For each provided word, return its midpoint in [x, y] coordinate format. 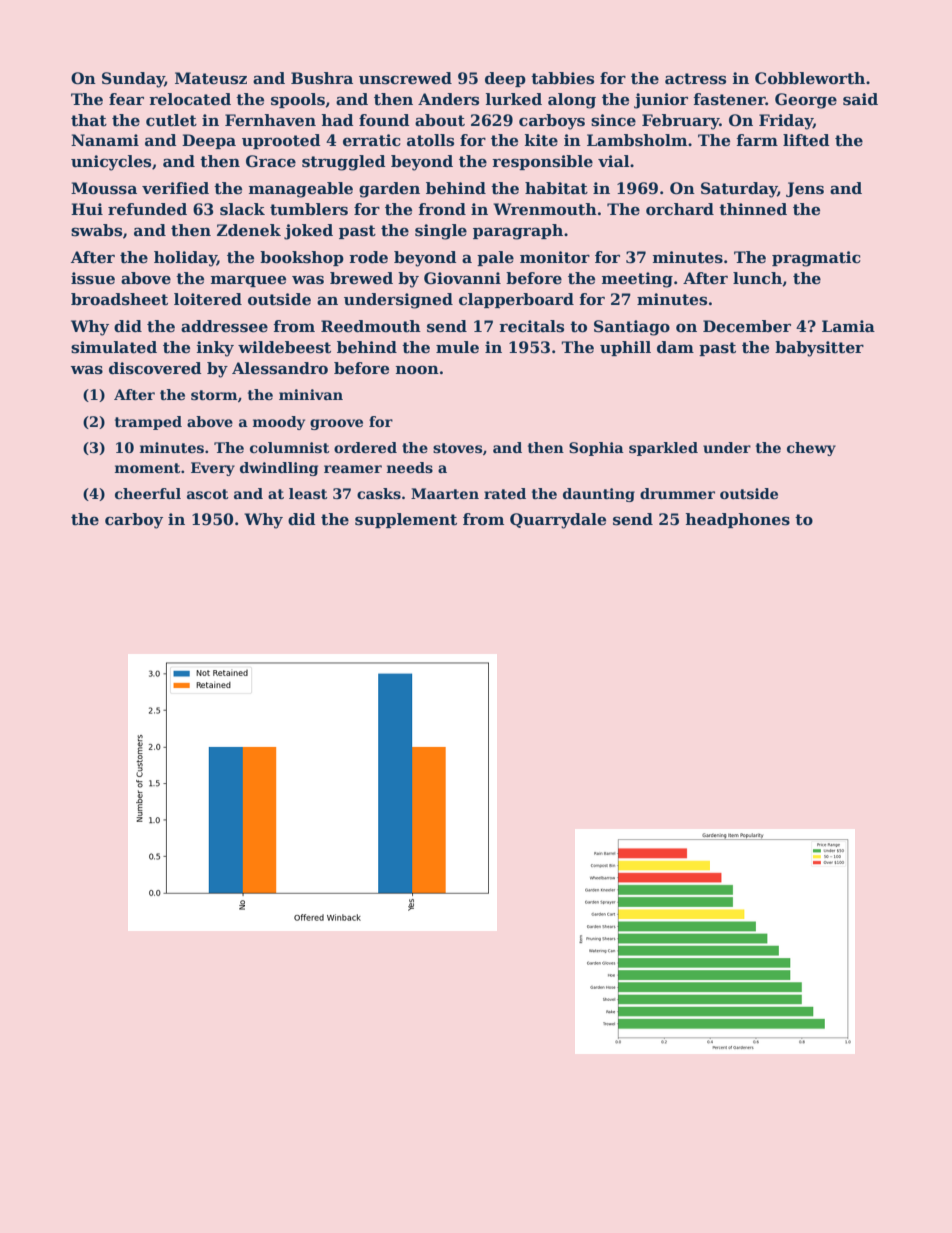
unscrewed [405, 78]
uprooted [281, 141]
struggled [344, 163]
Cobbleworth [810, 78]
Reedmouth [371, 326]
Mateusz [211, 78]
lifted [806, 140]
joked [308, 232]
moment [147, 468]
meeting [637, 280]
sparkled [663, 449]
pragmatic [816, 259]
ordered [365, 447]
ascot [207, 494]
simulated [114, 347]
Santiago [632, 328]
